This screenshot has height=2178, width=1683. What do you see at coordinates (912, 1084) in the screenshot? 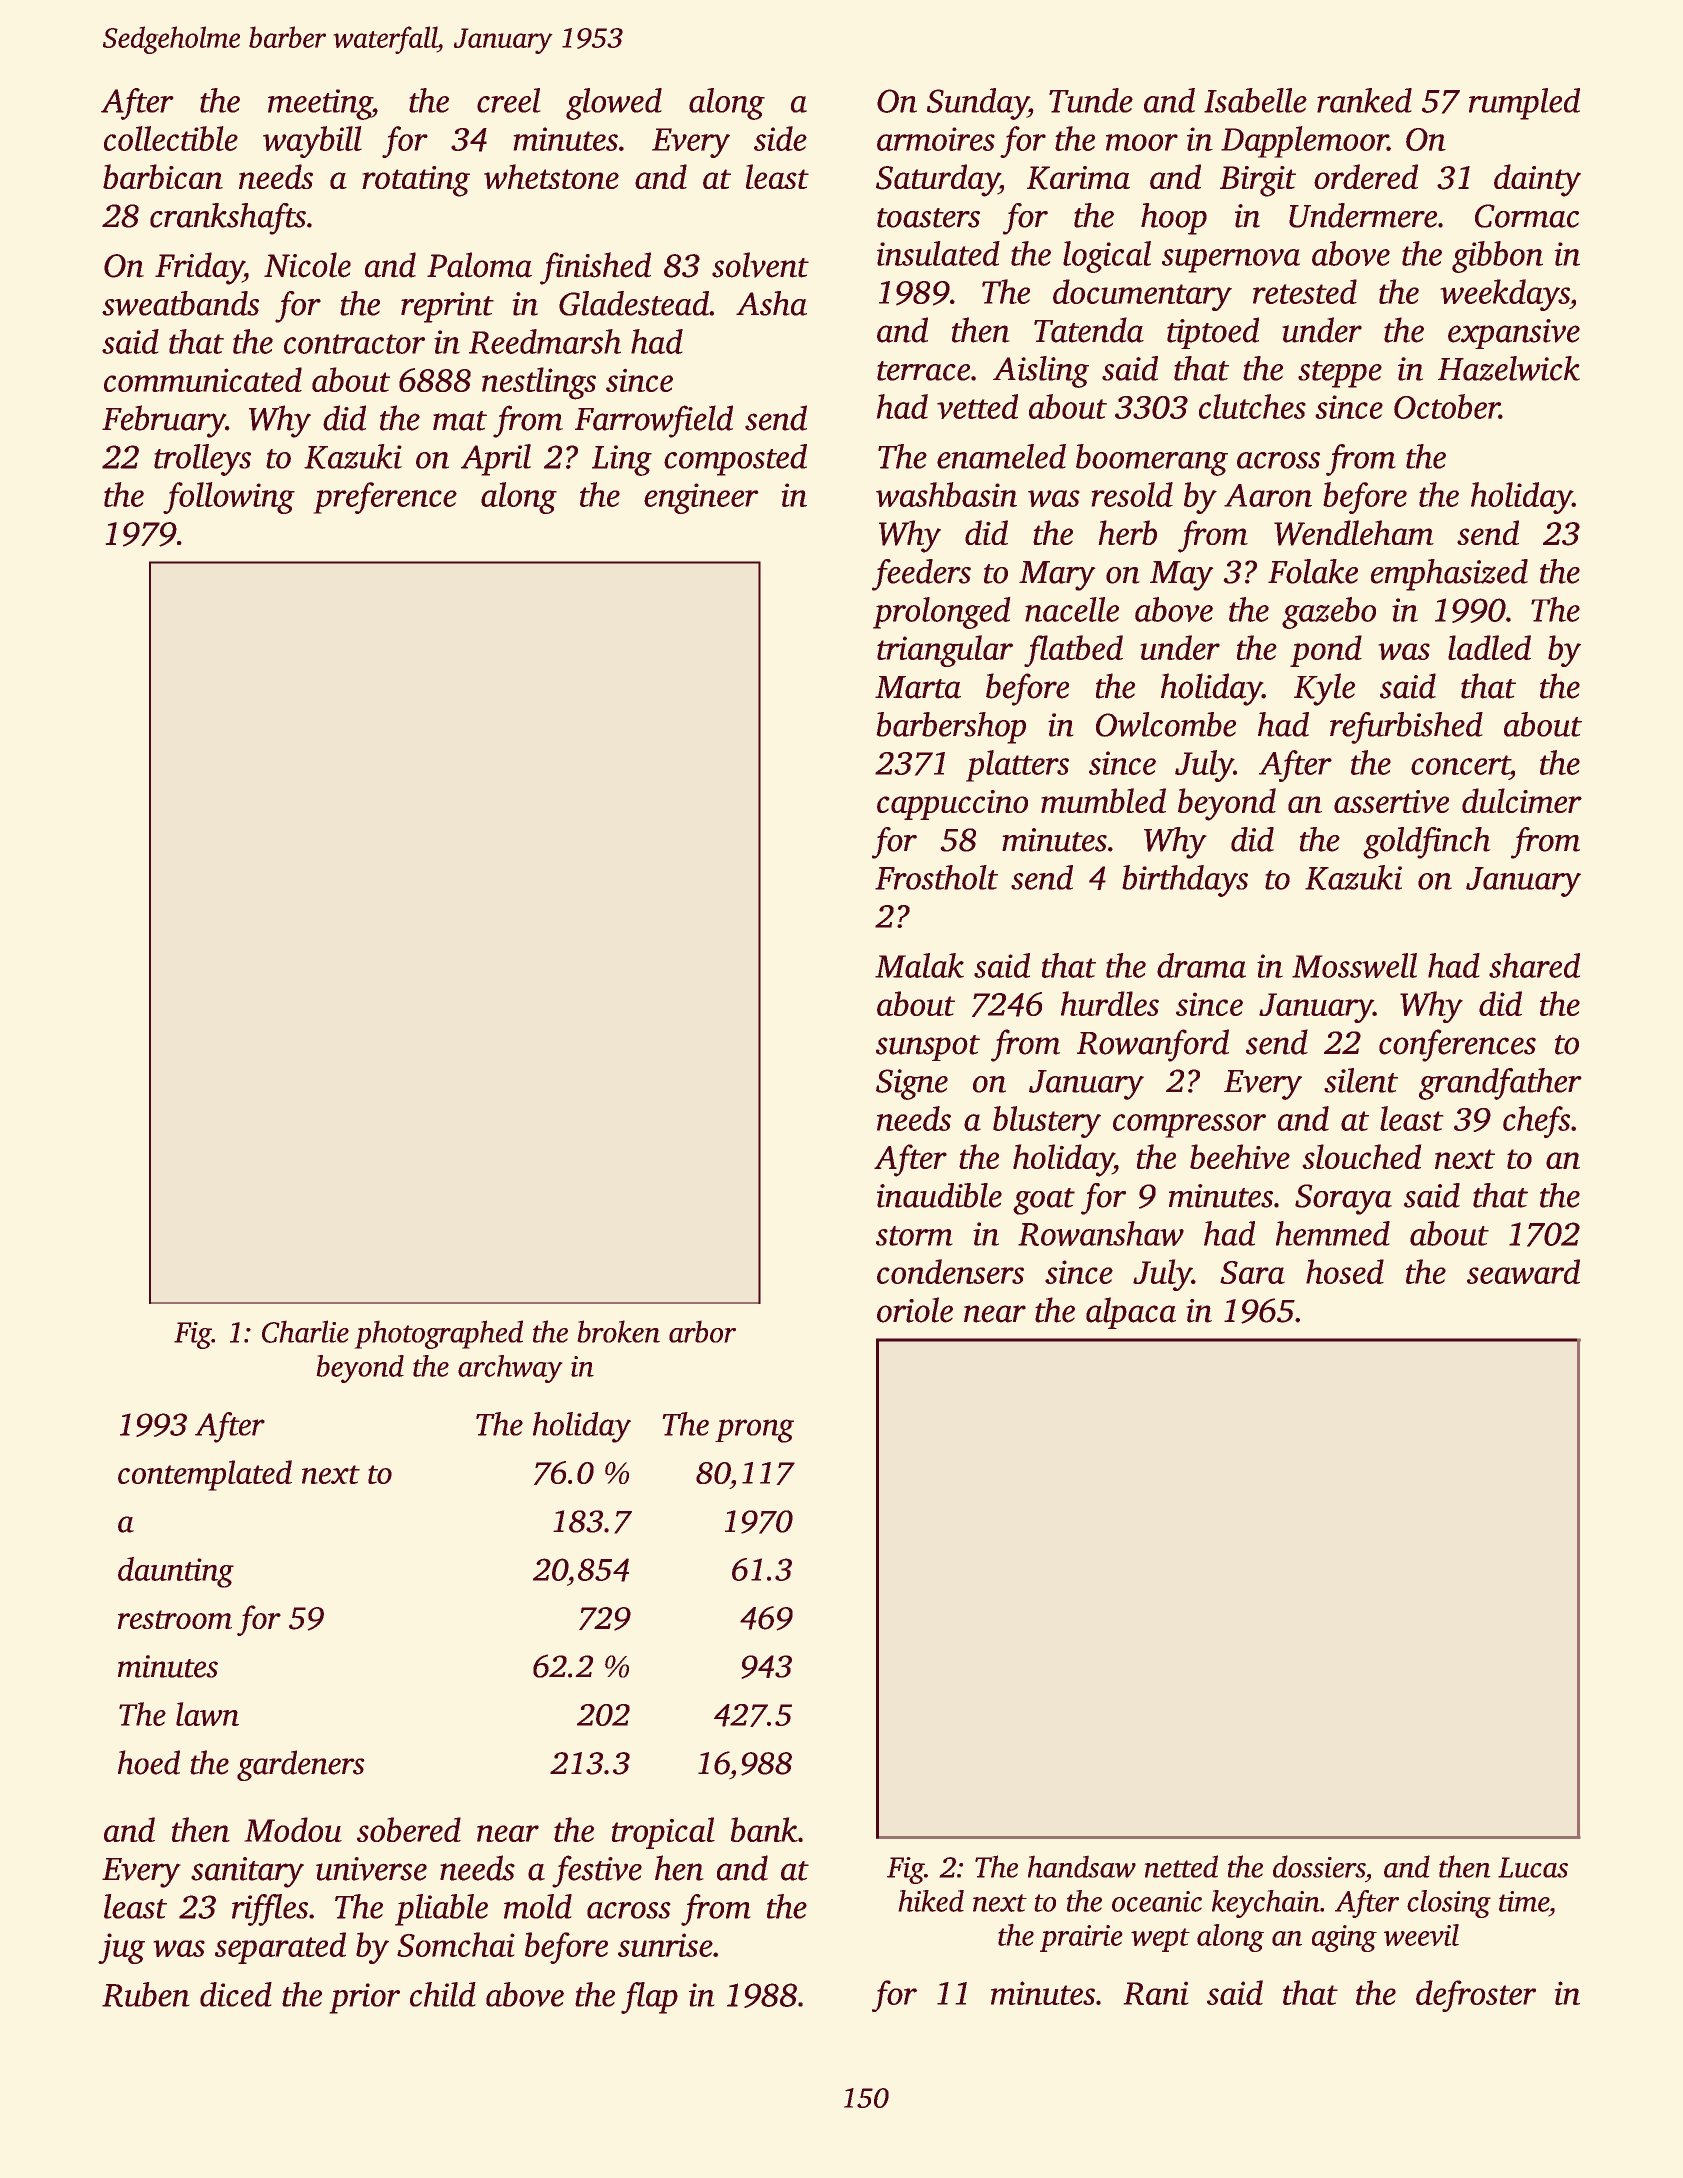
I see `Signe` at bounding box center [912, 1084].
